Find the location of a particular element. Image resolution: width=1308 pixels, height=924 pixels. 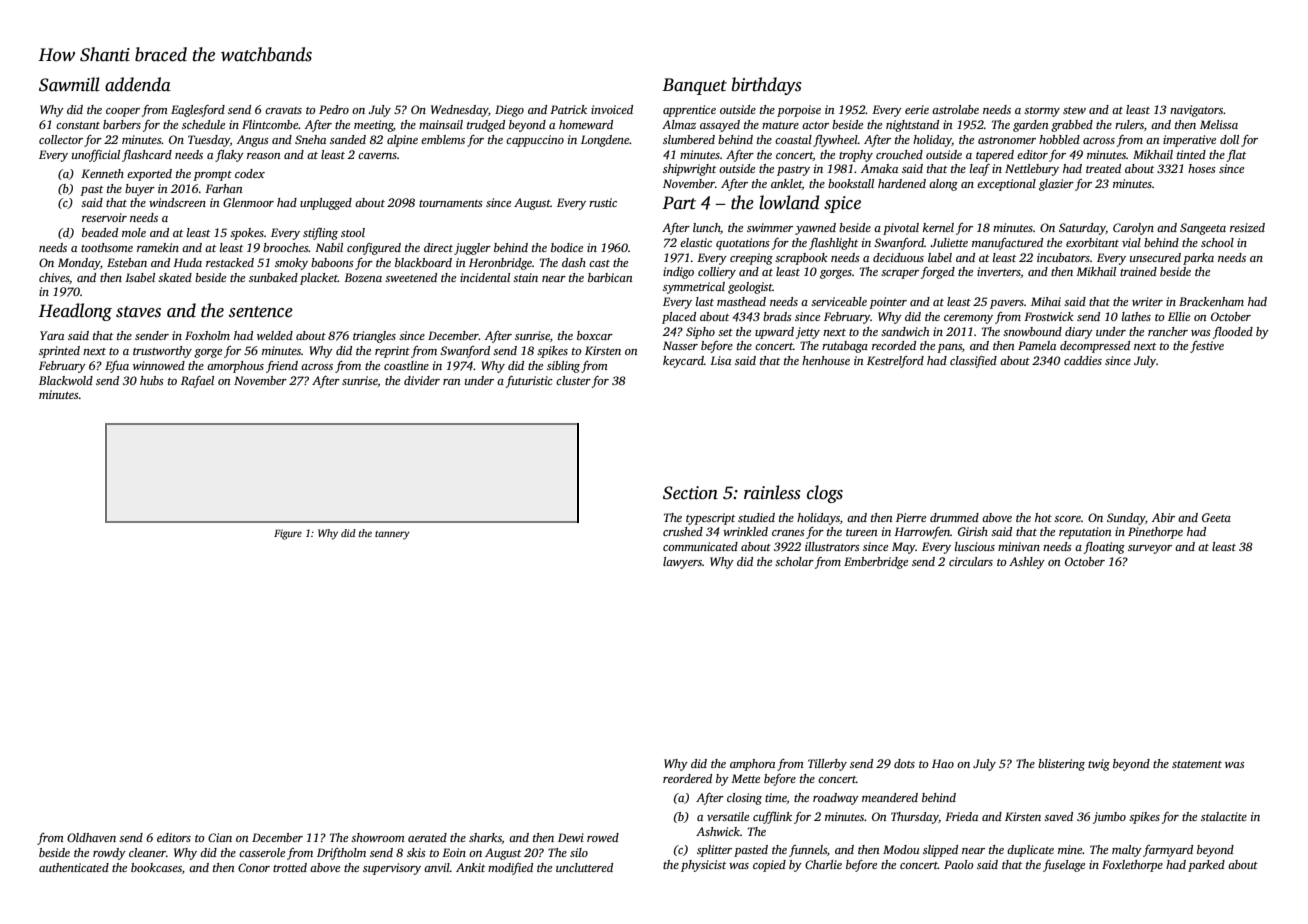

Conor is located at coordinates (254, 867).
